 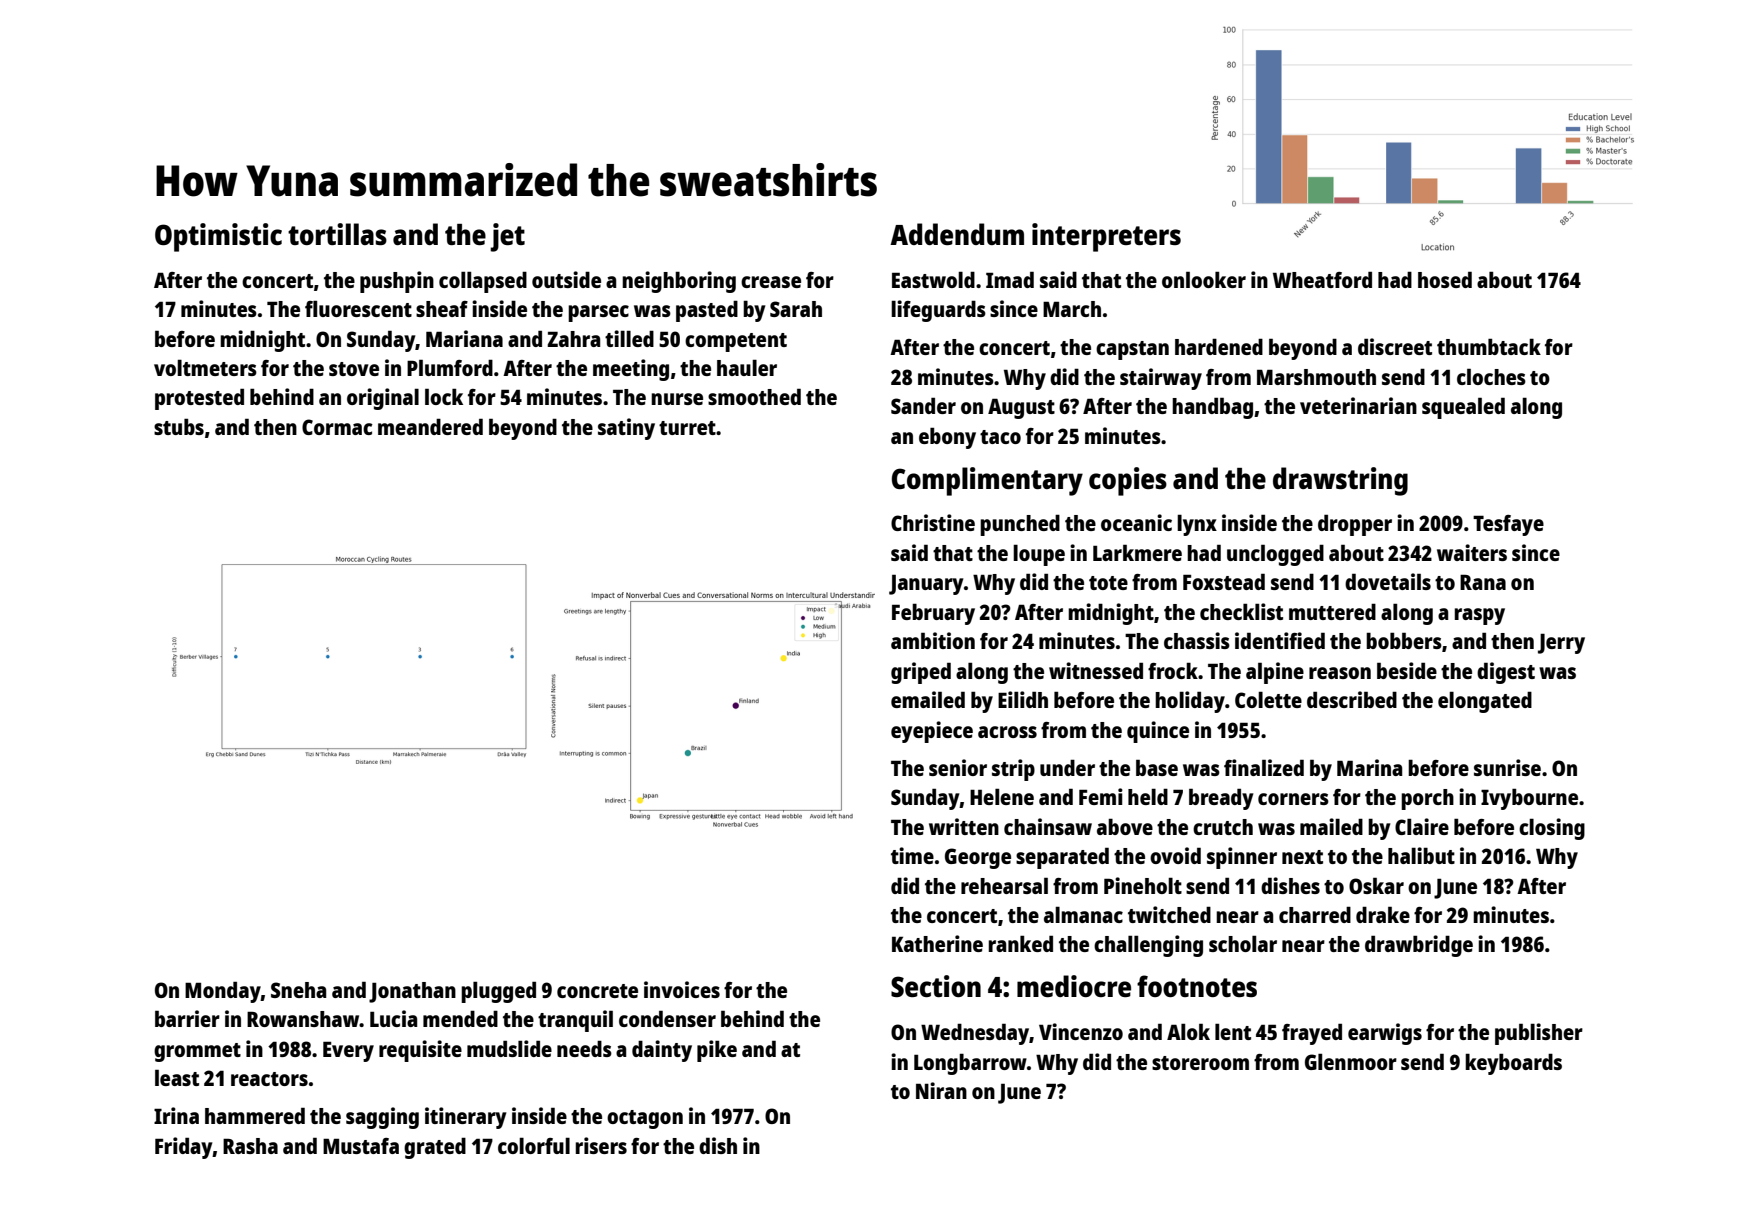 What do you see at coordinates (412, 992) in the screenshot?
I see `Jonathan` at bounding box center [412, 992].
